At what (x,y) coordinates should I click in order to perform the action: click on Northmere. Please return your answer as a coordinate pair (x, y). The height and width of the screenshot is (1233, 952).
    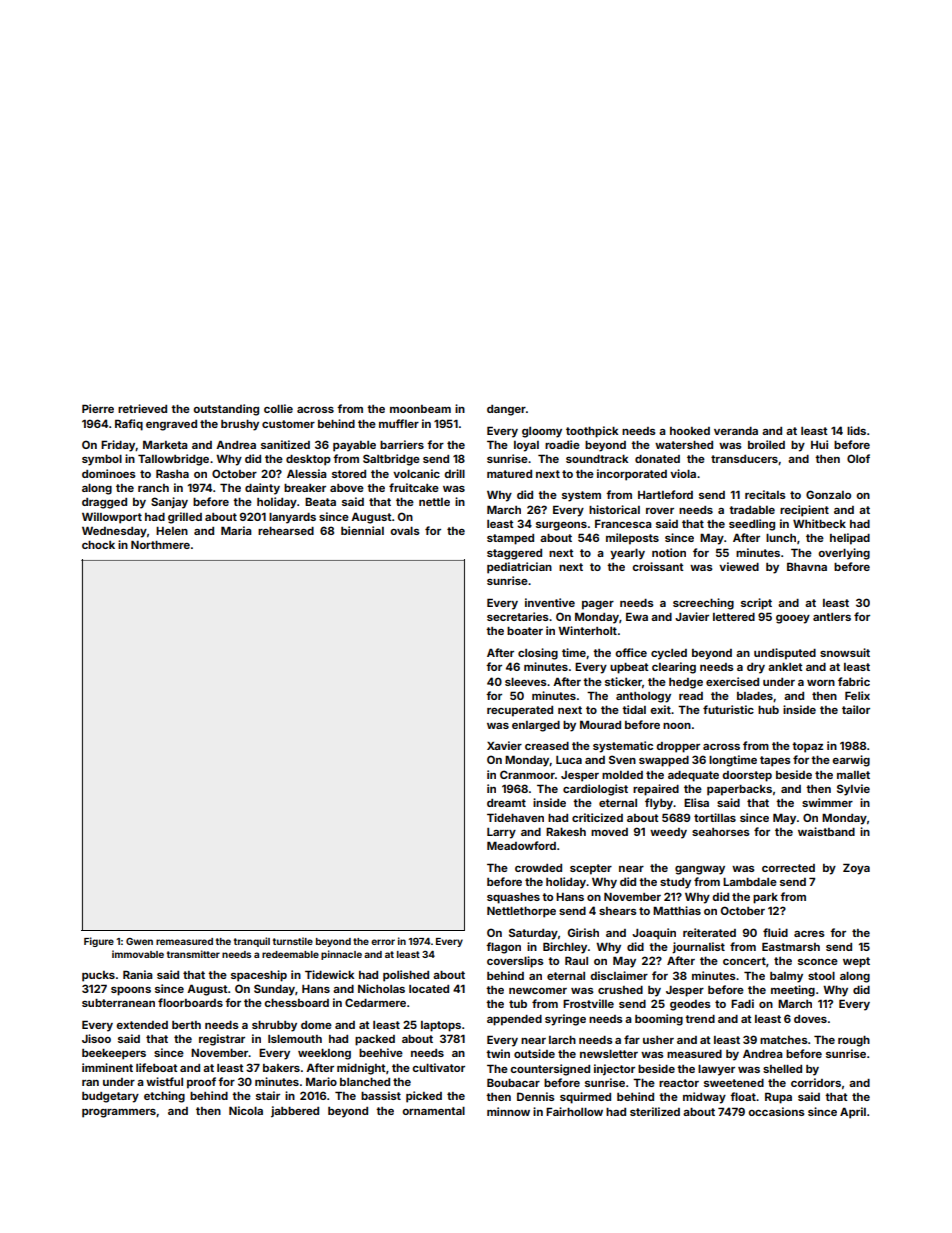
    Looking at the image, I should click on (160, 545).
